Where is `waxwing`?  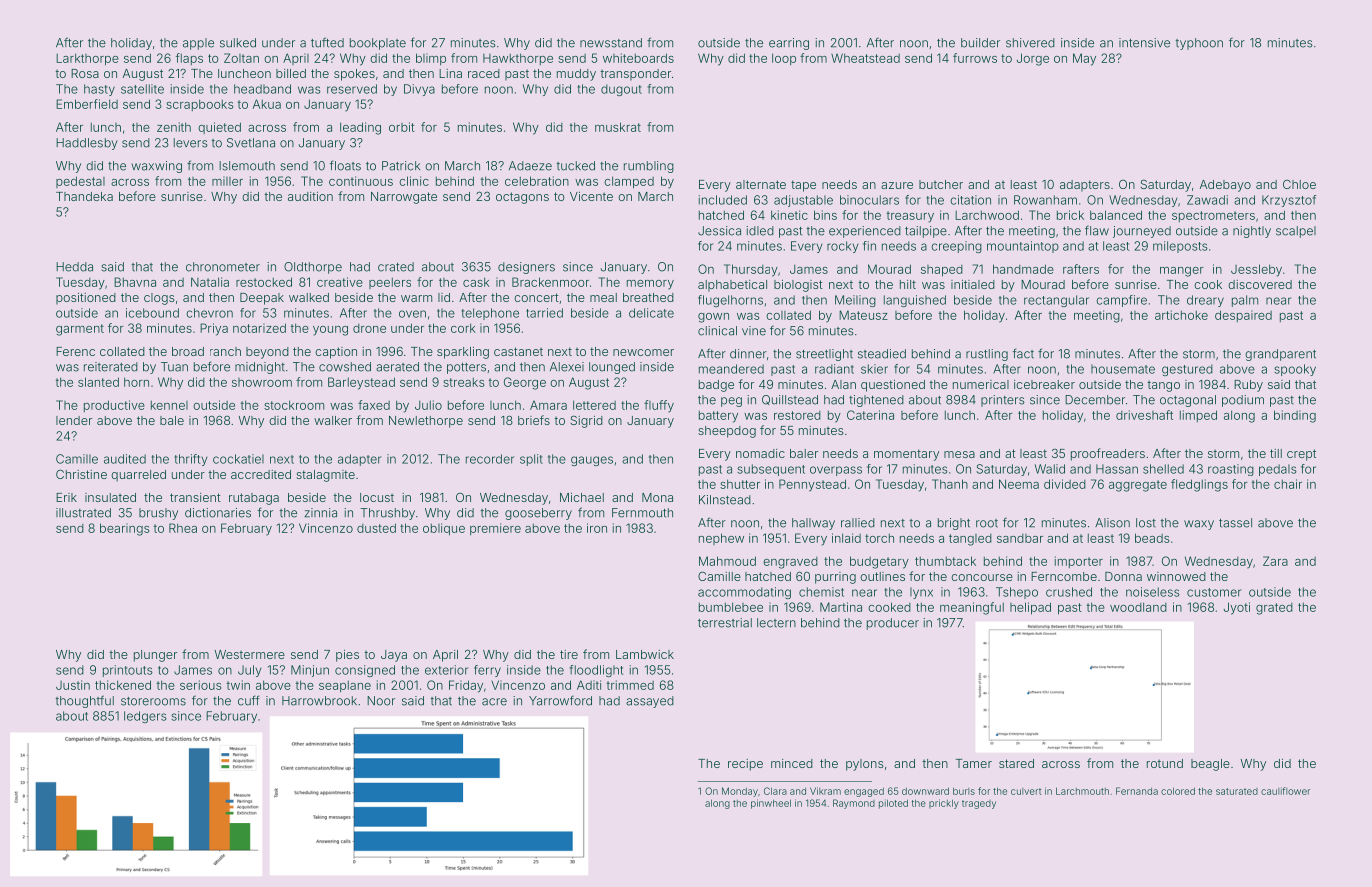 waxwing is located at coordinates (156, 167).
